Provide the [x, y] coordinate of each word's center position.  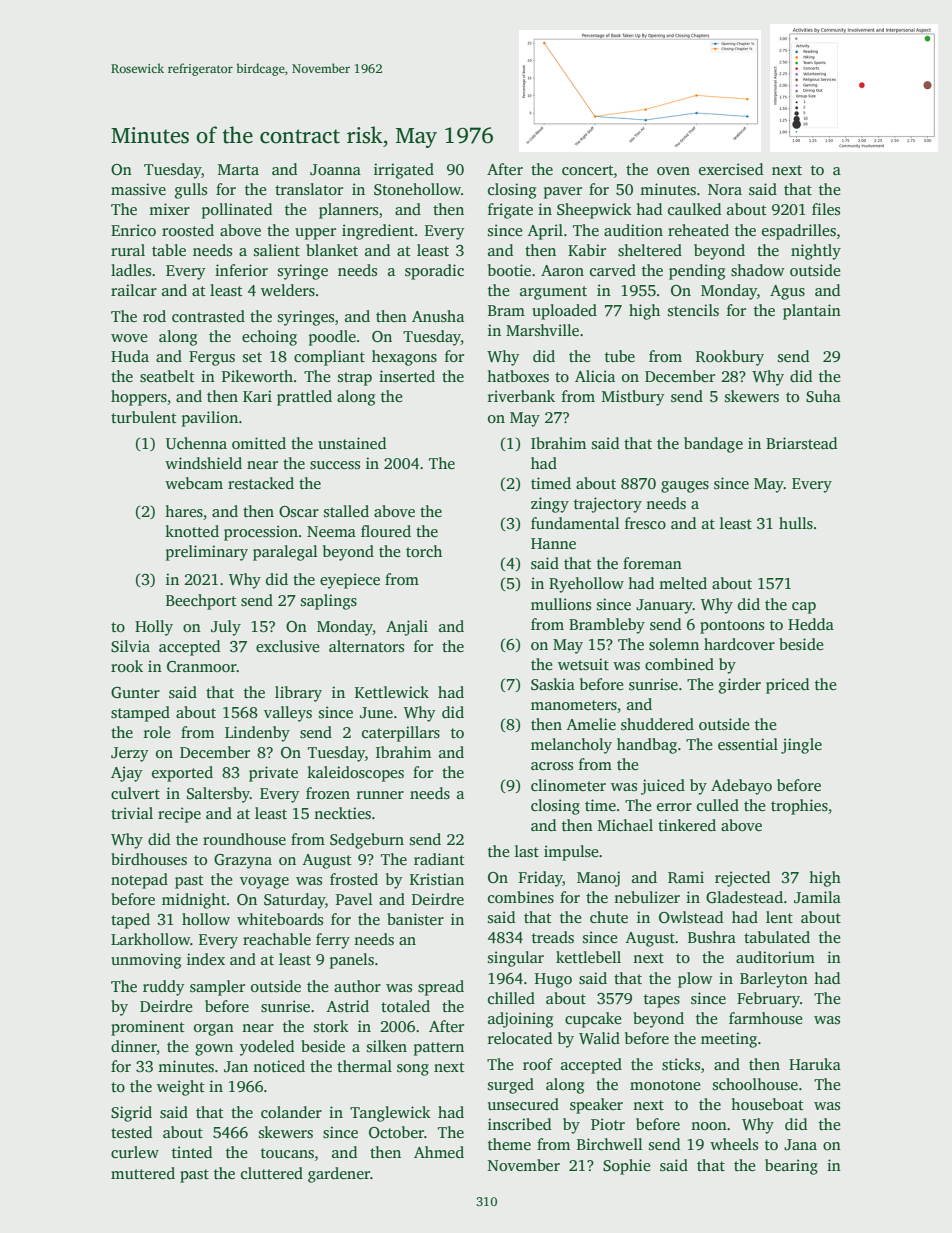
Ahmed [439, 1152]
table [169, 250]
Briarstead [801, 443]
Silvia [130, 646]
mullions [561, 604]
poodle [332, 338]
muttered [143, 1173]
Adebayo [741, 787]
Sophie [627, 1167]
